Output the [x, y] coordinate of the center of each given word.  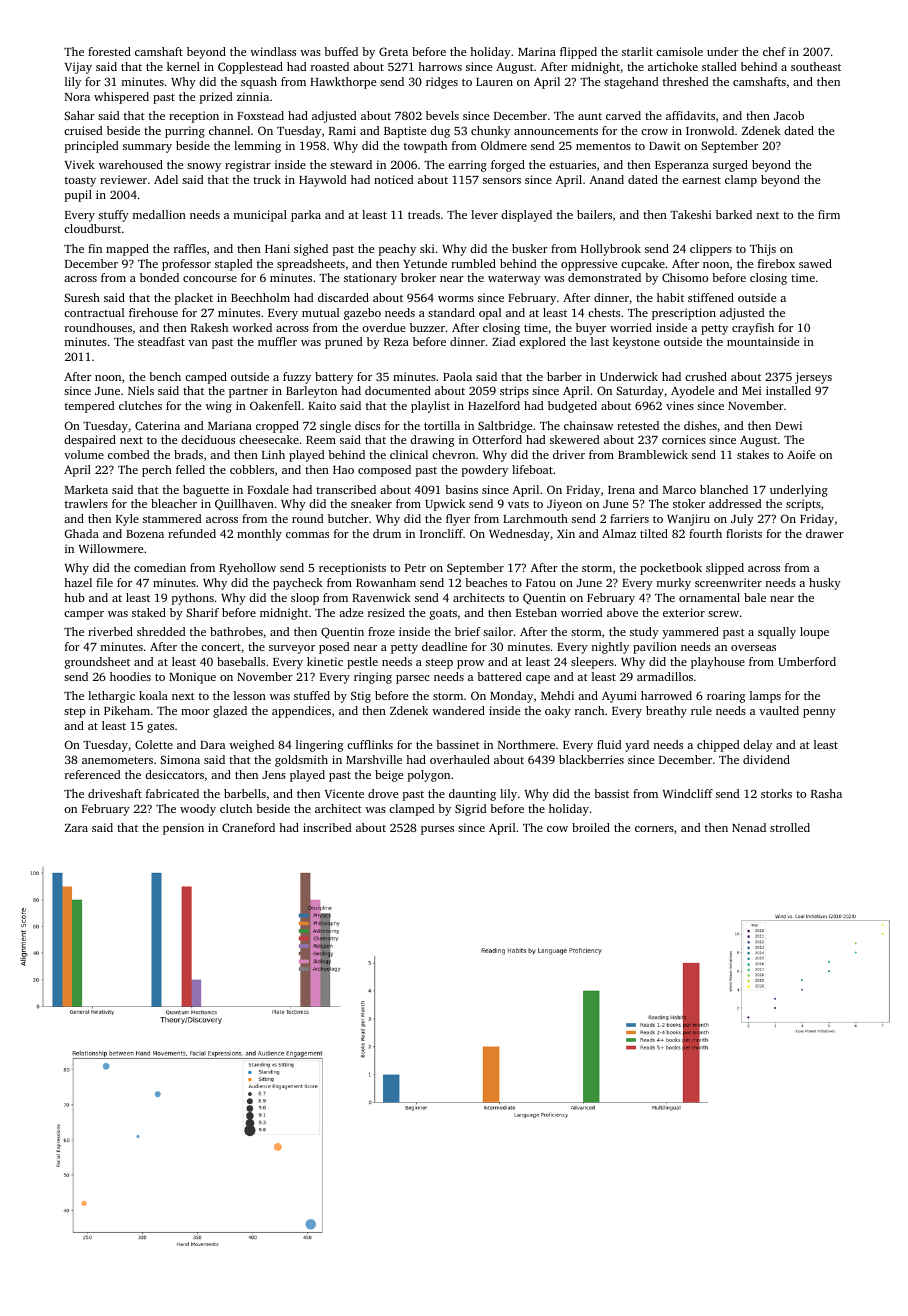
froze [381, 631]
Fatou [541, 583]
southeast [816, 66]
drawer [825, 533]
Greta [393, 51]
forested [109, 51]
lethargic [111, 697]
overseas [753, 648]
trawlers [86, 503]
